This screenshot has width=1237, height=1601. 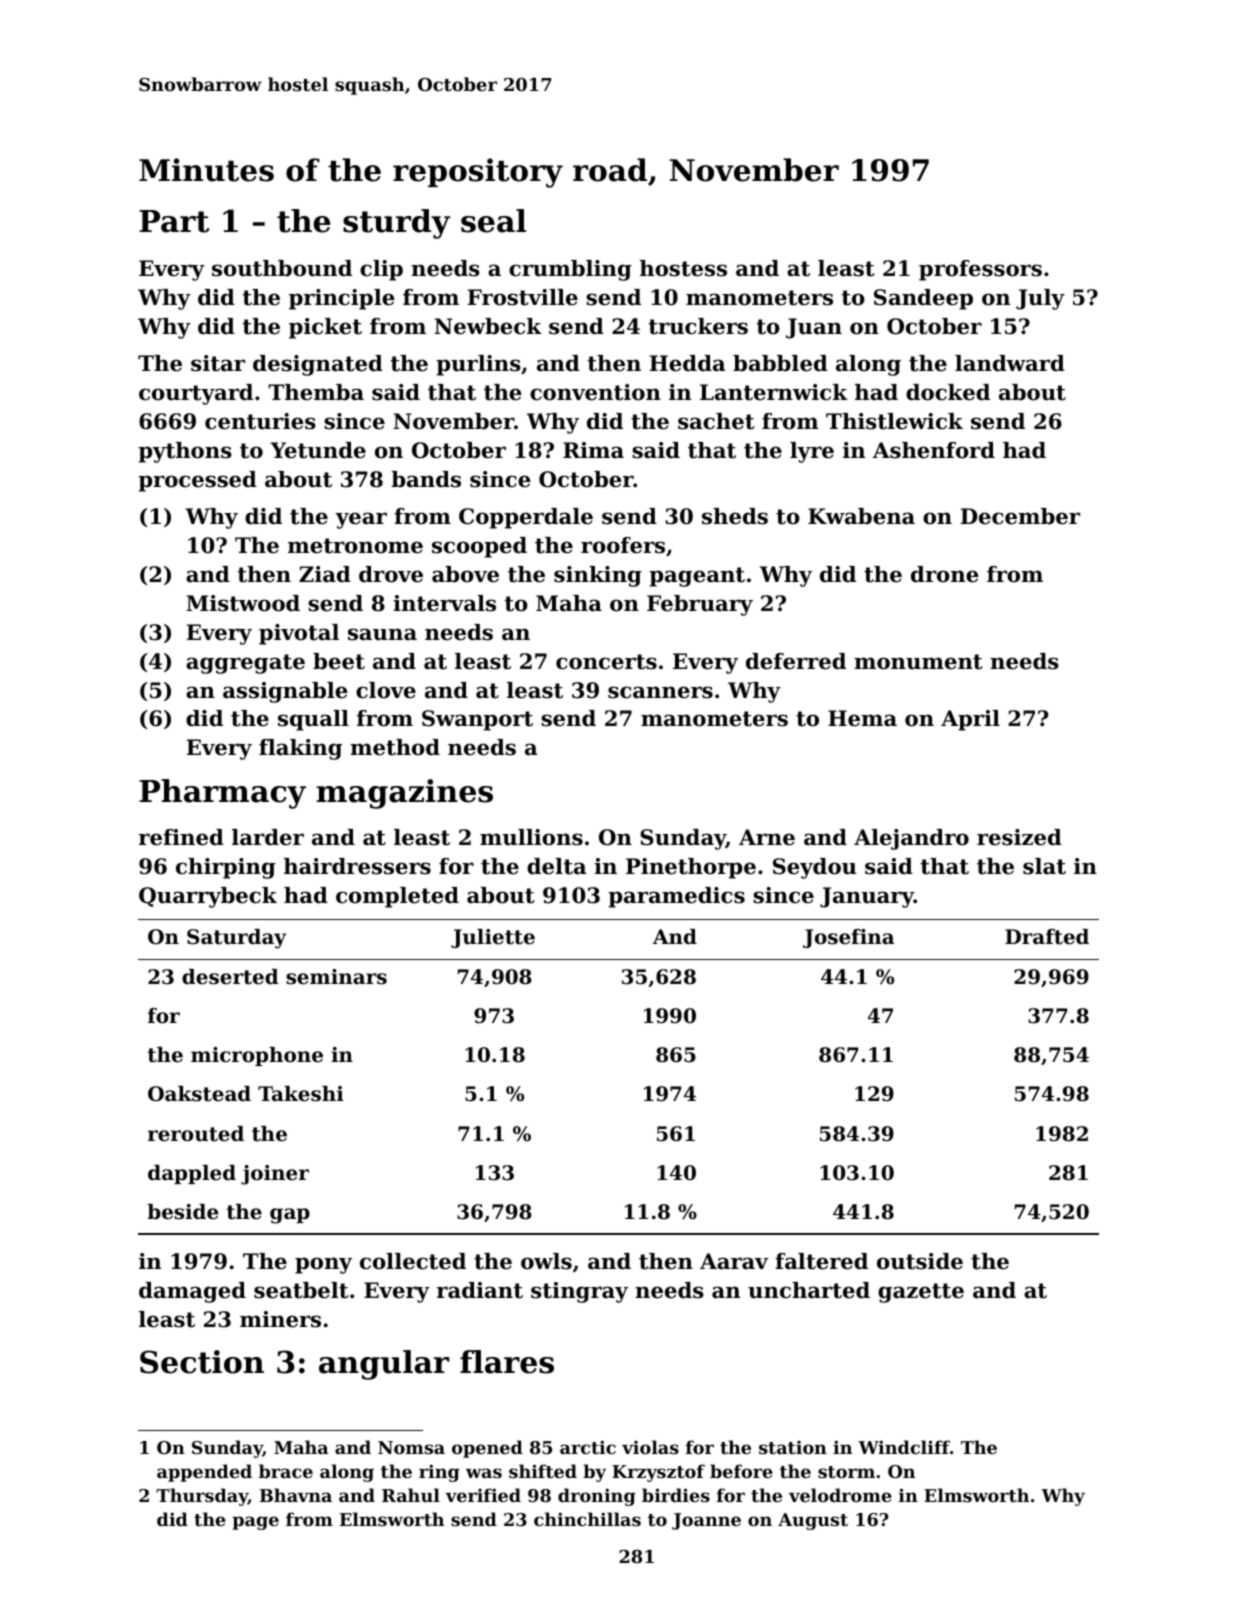 What do you see at coordinates (174, 221) in the screenshot?
I see `Part` at bounding box center [174, 221].
